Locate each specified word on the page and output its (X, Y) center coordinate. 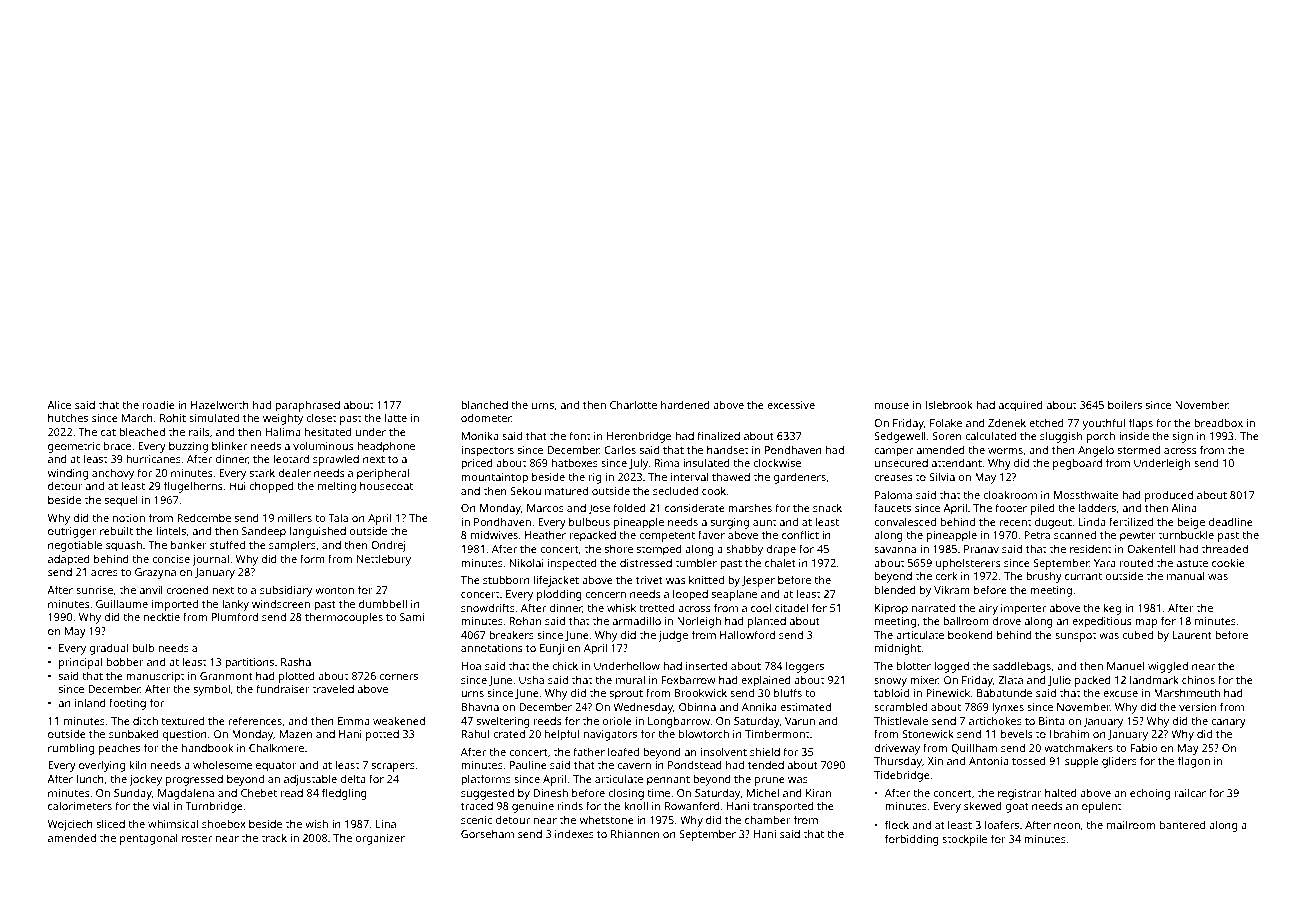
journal (210, 560)
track (274, 837)
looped (690, 595)
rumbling (71, 749)
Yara (1105, 563)
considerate (695, 508)
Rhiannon (635, 833)
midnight (898, 649)
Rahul (476, 734)
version (1197, 707)
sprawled (336, 460)
